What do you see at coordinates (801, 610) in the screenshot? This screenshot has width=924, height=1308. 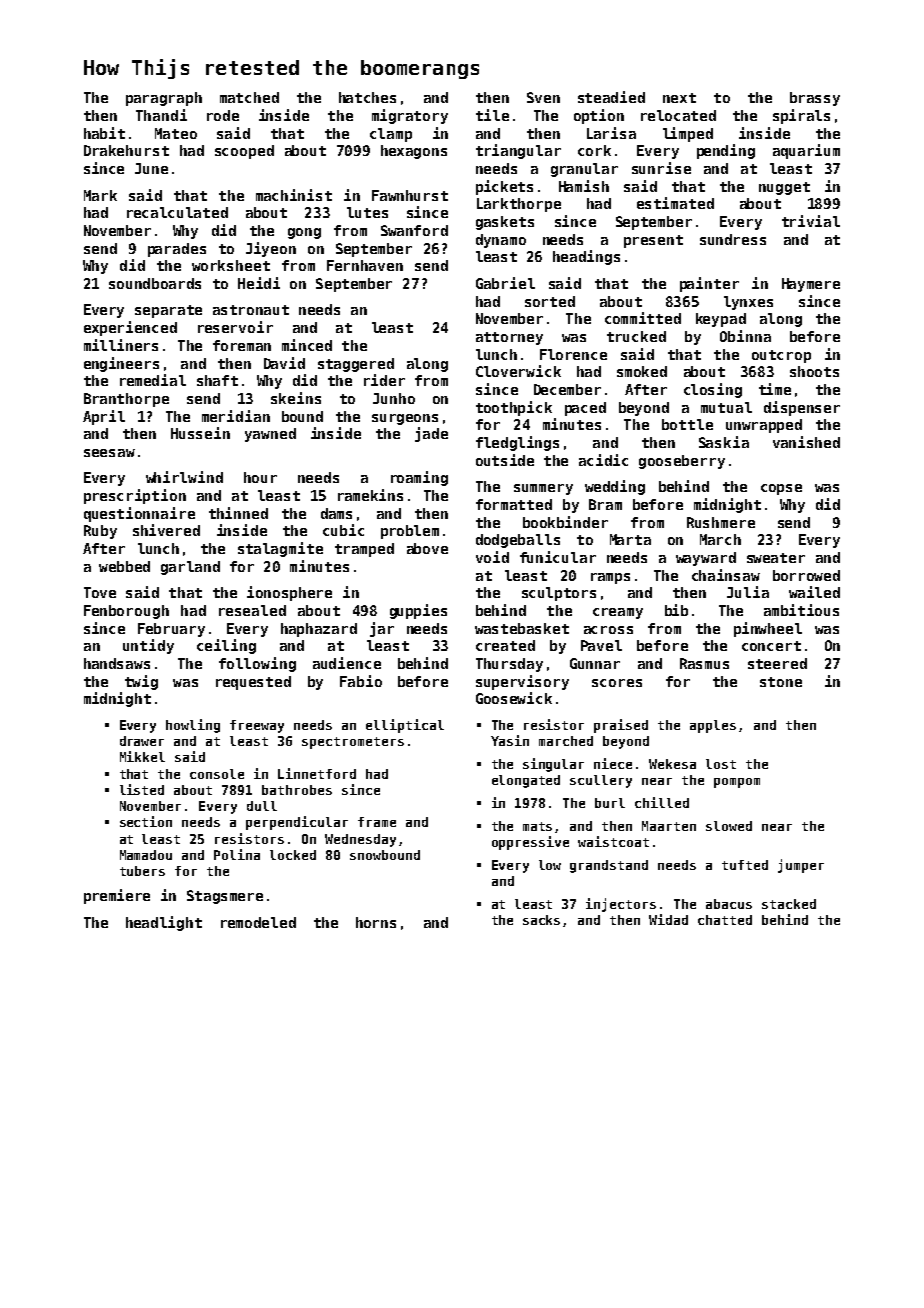 I see `ambitious` at bounding box center [801, 610].
